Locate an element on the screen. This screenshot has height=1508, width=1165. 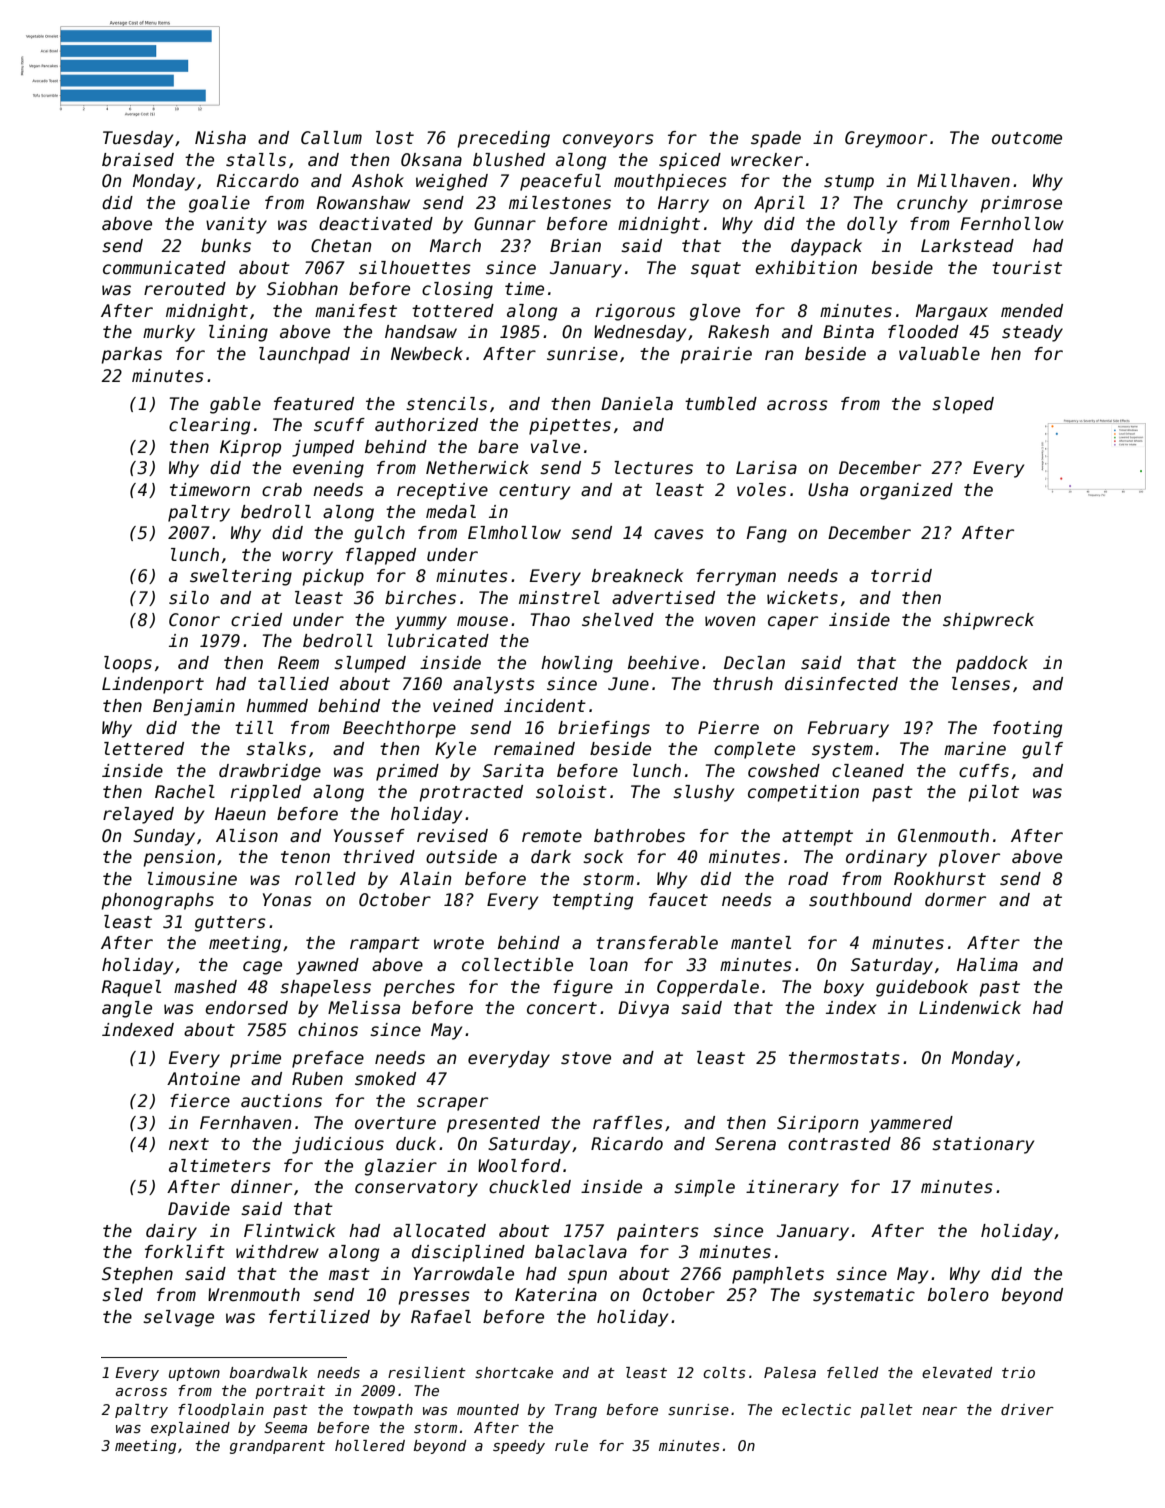
presented is located at coordinates (493, 1124).
